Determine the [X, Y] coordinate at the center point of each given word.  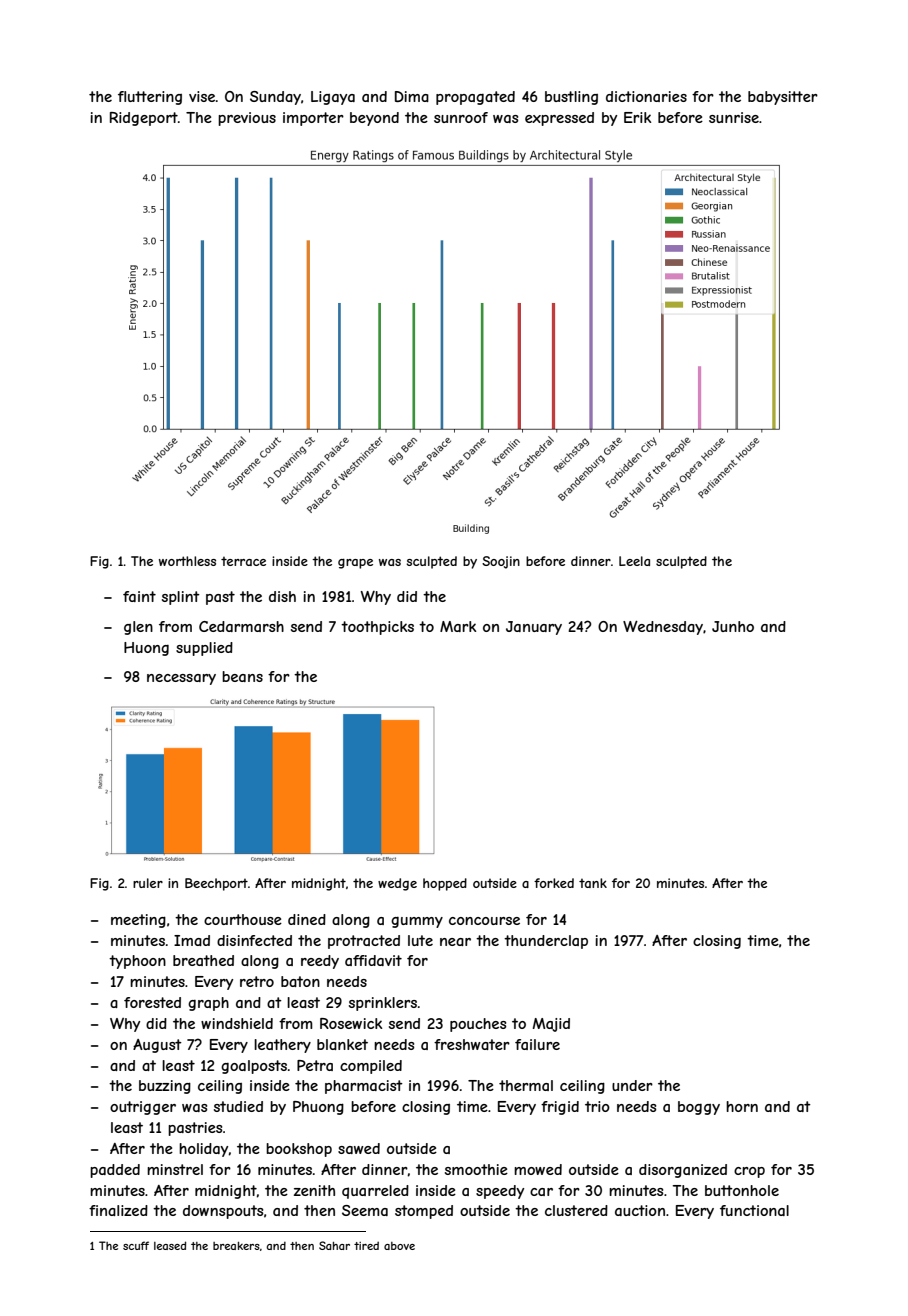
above [399, 1246]
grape [355, 564]
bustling [571, 98]
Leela [634, 561]
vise [202, 96]
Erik [637, 117]
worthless [187, 561]
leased [170, 1245]
